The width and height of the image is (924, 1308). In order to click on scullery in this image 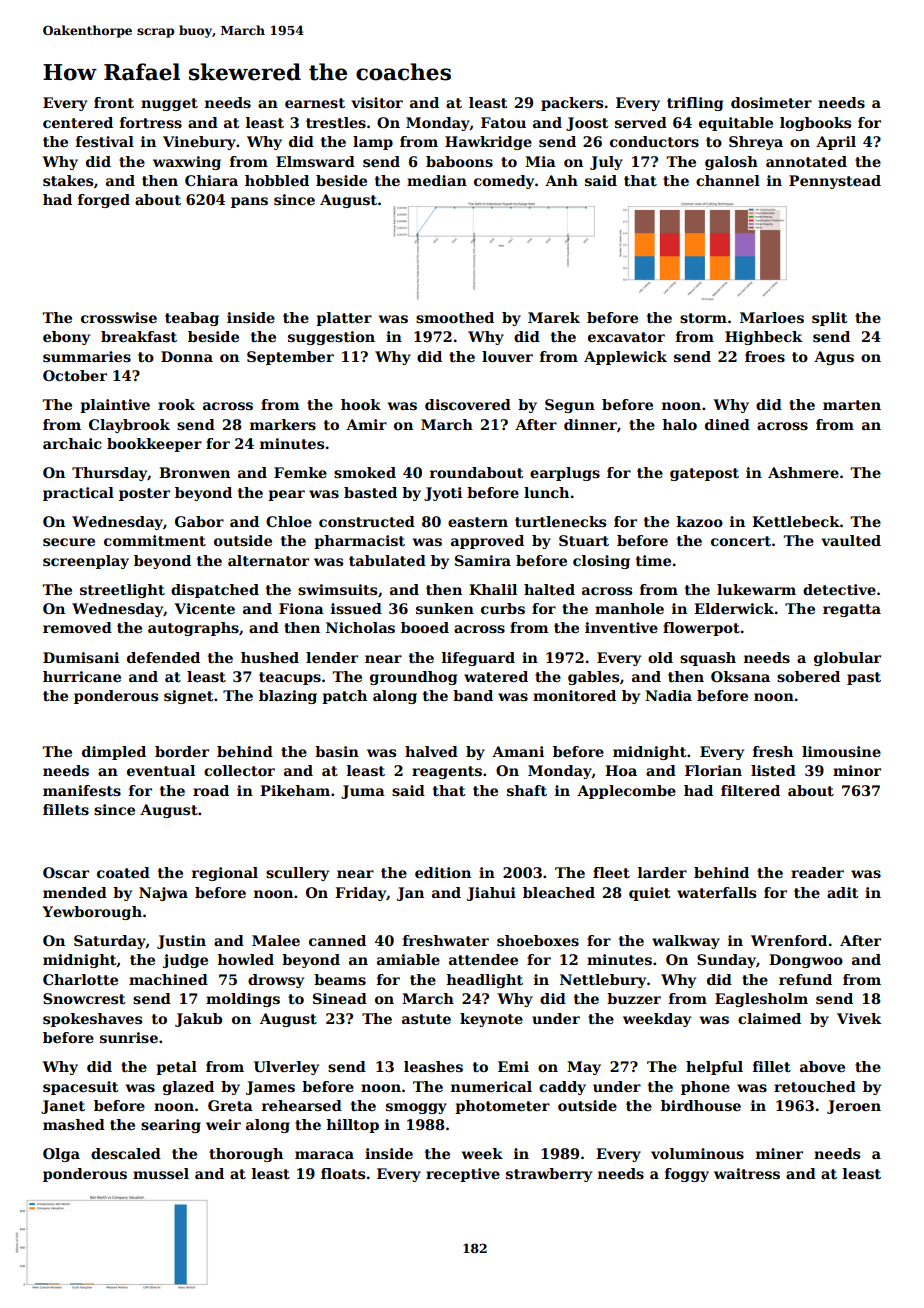, I will do `click(297, 874)`.
